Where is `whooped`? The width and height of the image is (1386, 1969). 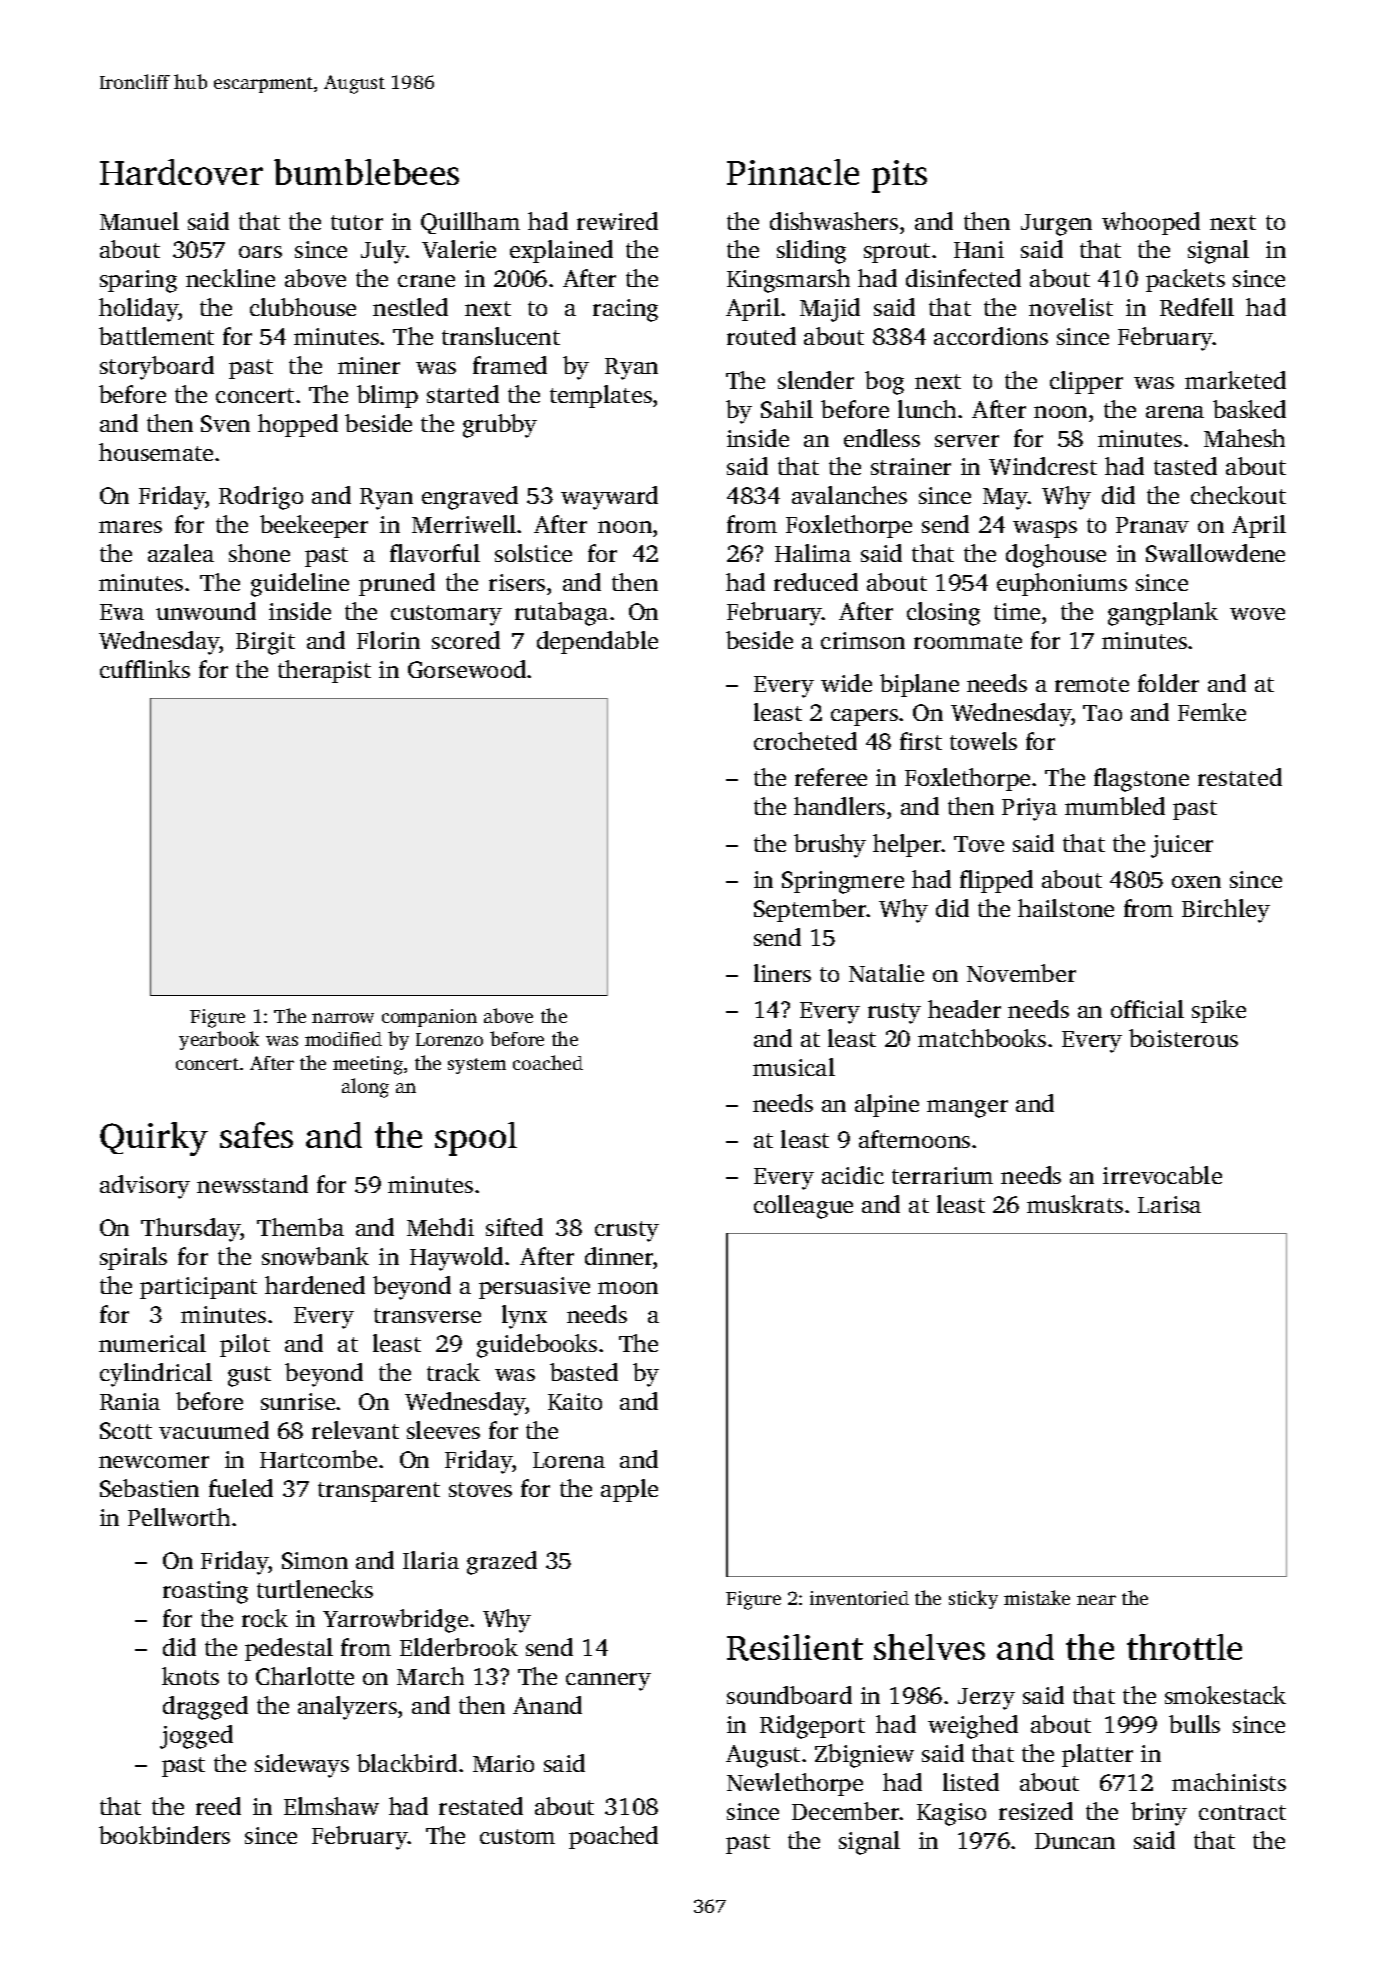
whooped is located at coordinates (1151, 223).
